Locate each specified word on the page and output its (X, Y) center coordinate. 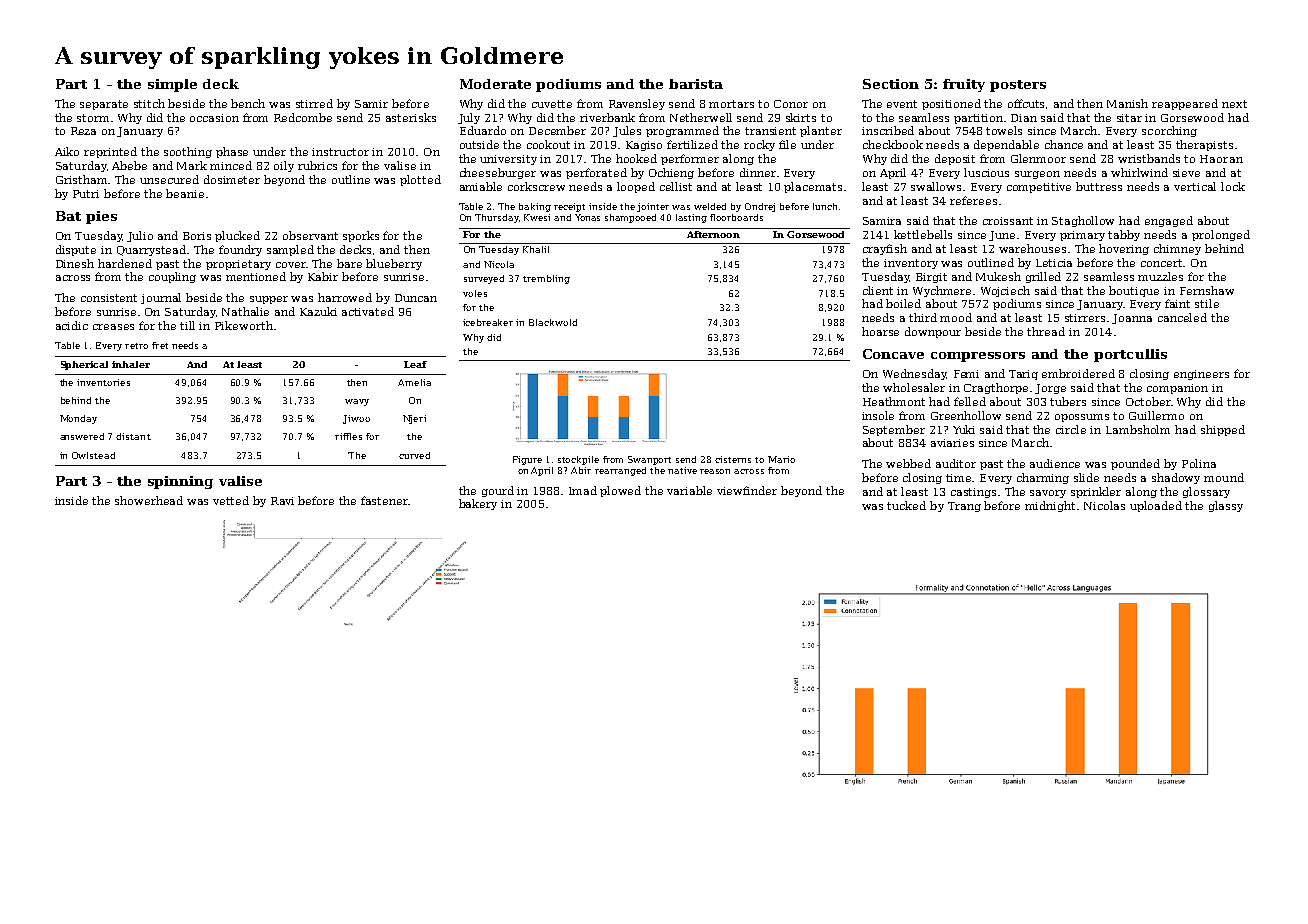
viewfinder (747, 490)
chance (1064, 144)
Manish (1127, 103)
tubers (1068, 401)
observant (310, 235)
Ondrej (760, 207)
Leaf (415, 364)
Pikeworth (244, 325)
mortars (731, 104)
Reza (83, 131)
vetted (231, 500)
